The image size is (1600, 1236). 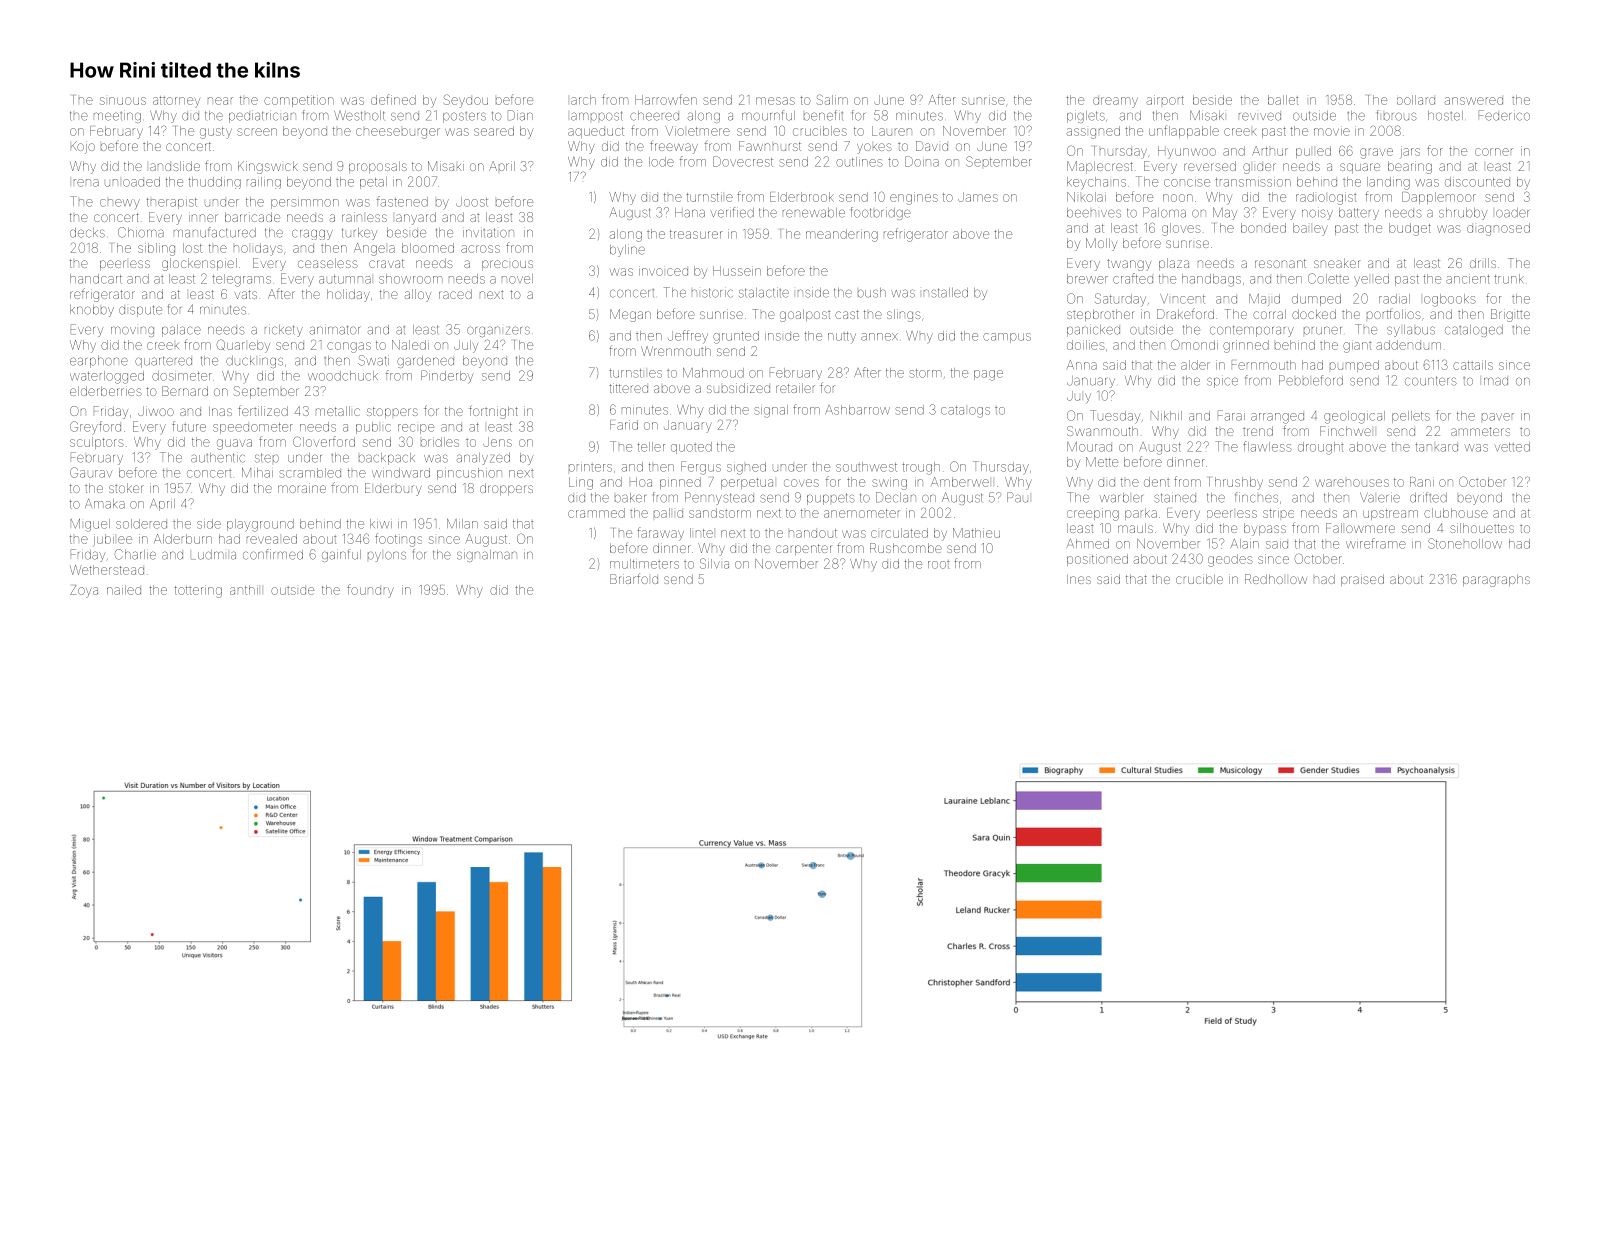 What do you see at coordinates (105, 504) in the screenshot?
I see `Amaka` at bounding box center [105, 504].
